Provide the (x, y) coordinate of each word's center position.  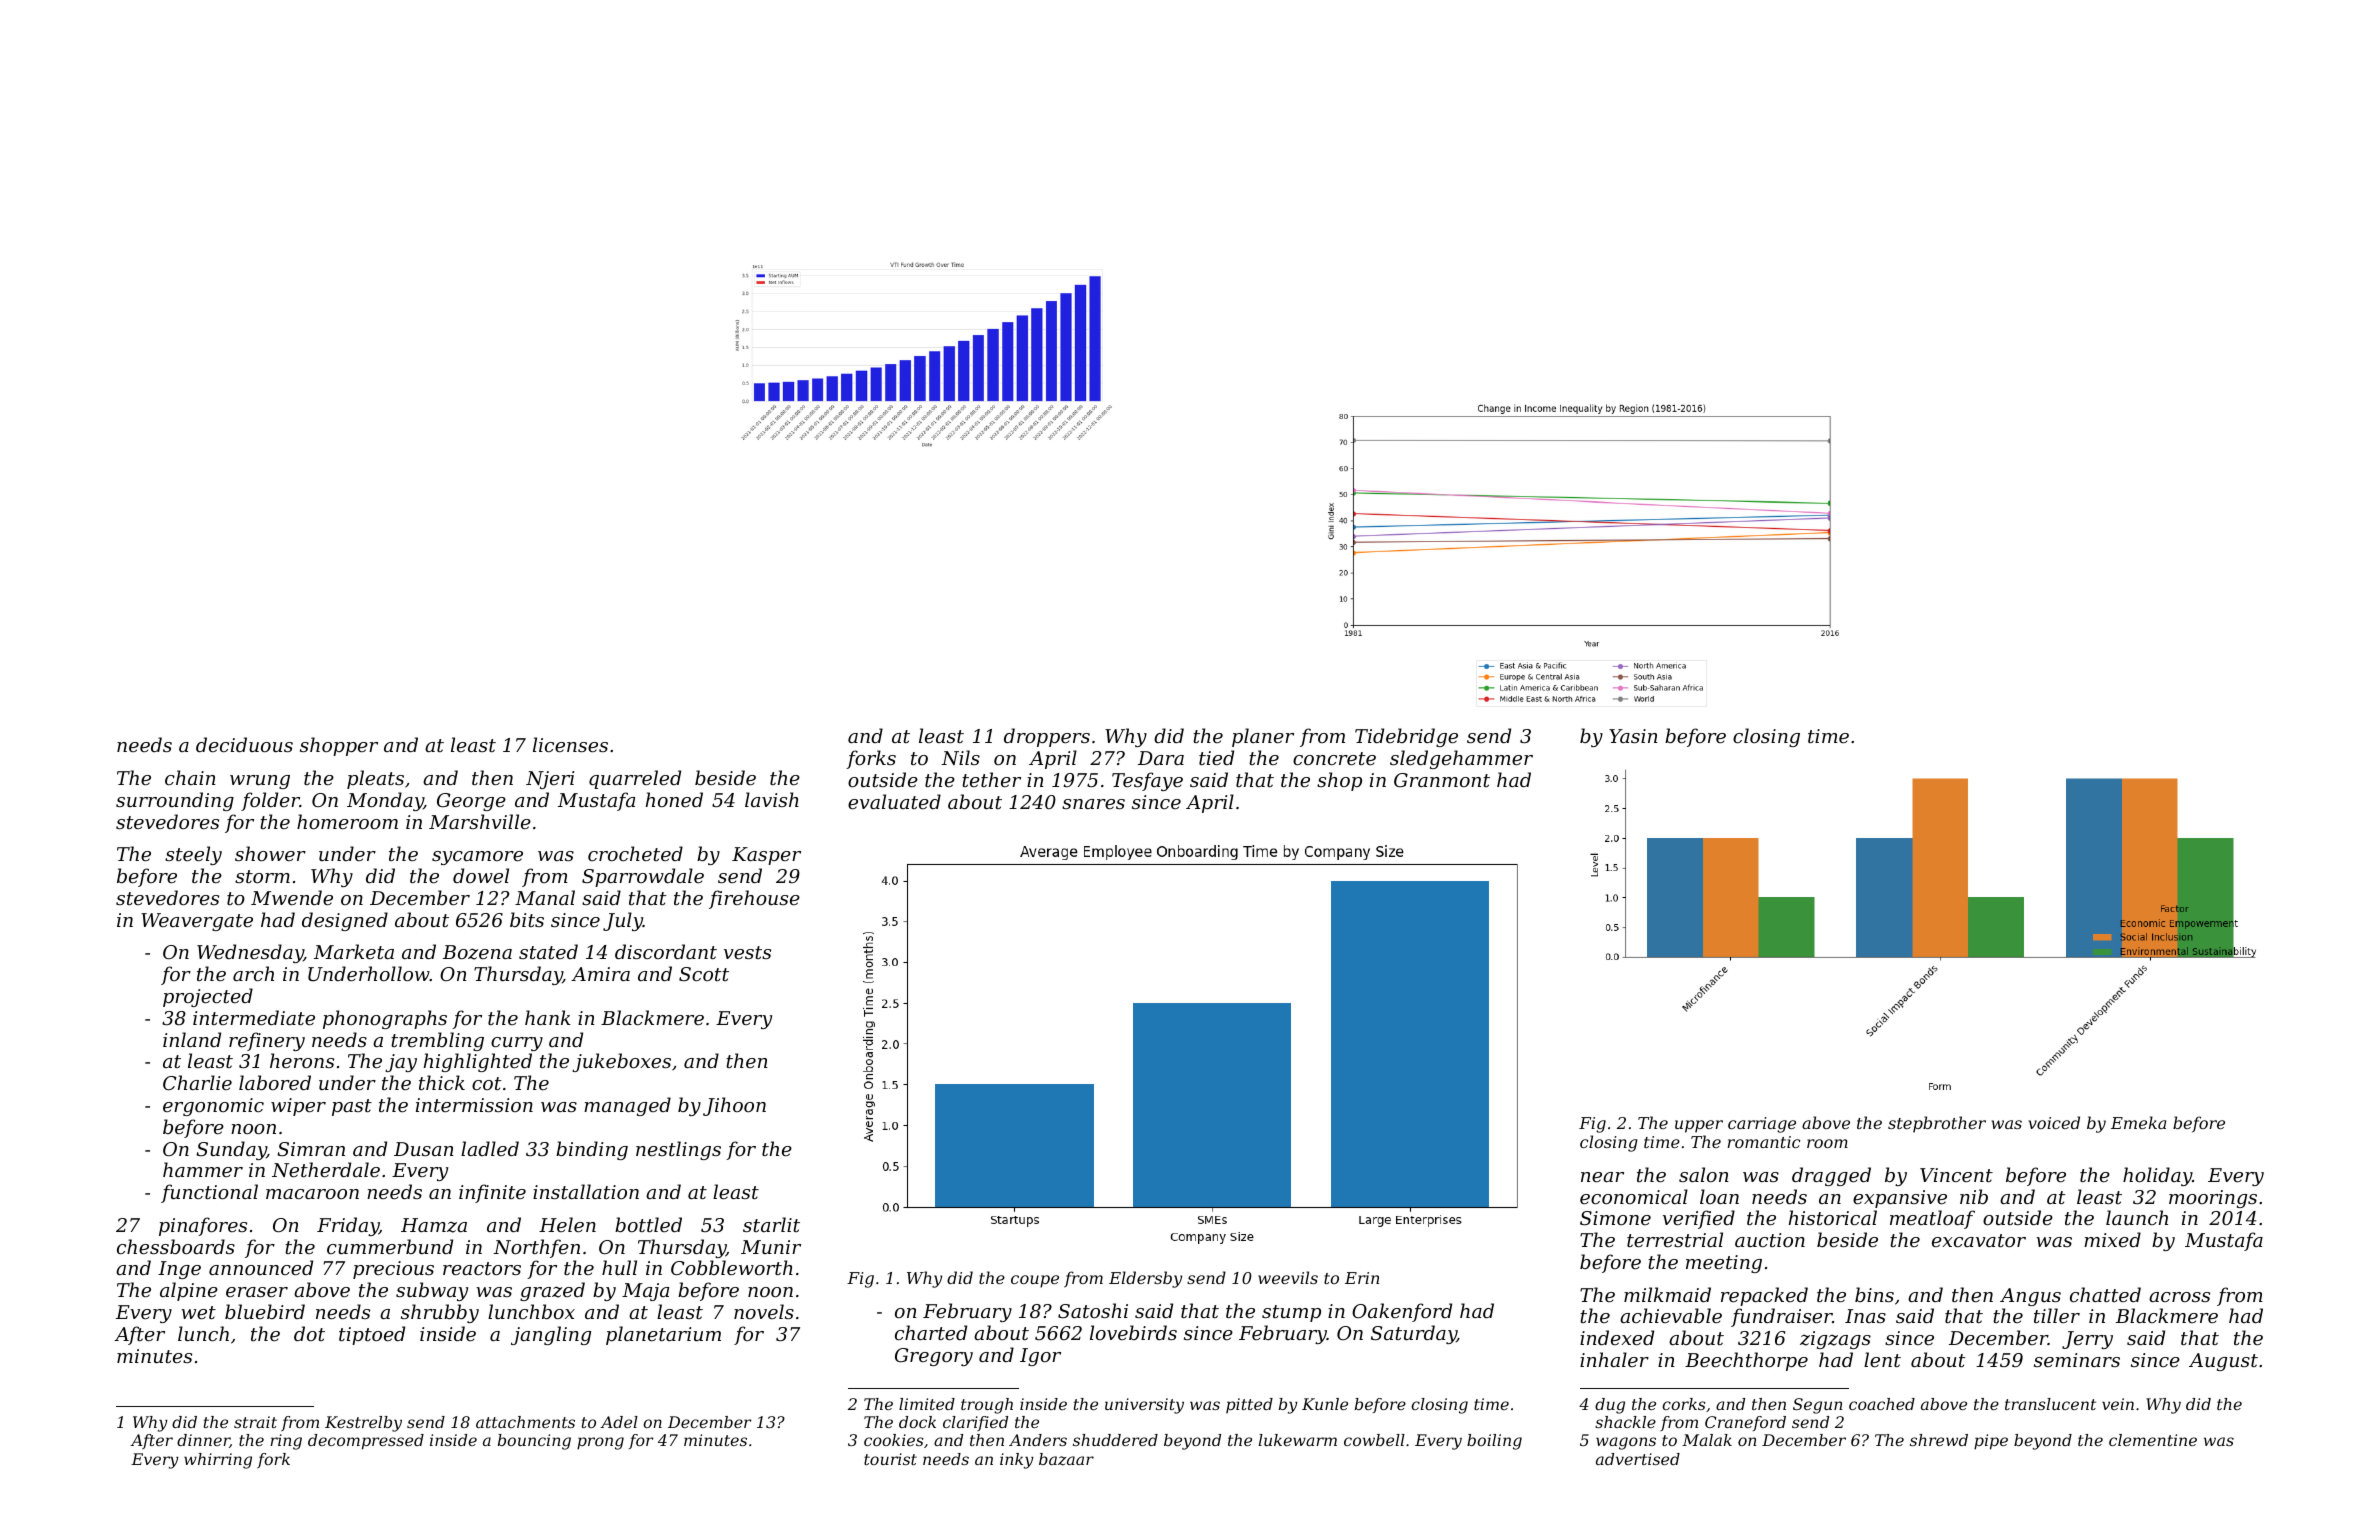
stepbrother (1937, 1124)
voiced (2054, 1122)
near (1602, 1177)
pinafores (203, 1226)
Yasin (1633, 736)
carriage (1762, 1125)
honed (674, 799)
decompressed (366, 1442)
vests (747, 952)
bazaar (1066, 1459)
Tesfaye (1147, 781)
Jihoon (734, 1106)
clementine (2153, 1440)
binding (592, 1150)
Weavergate (197, 922)
